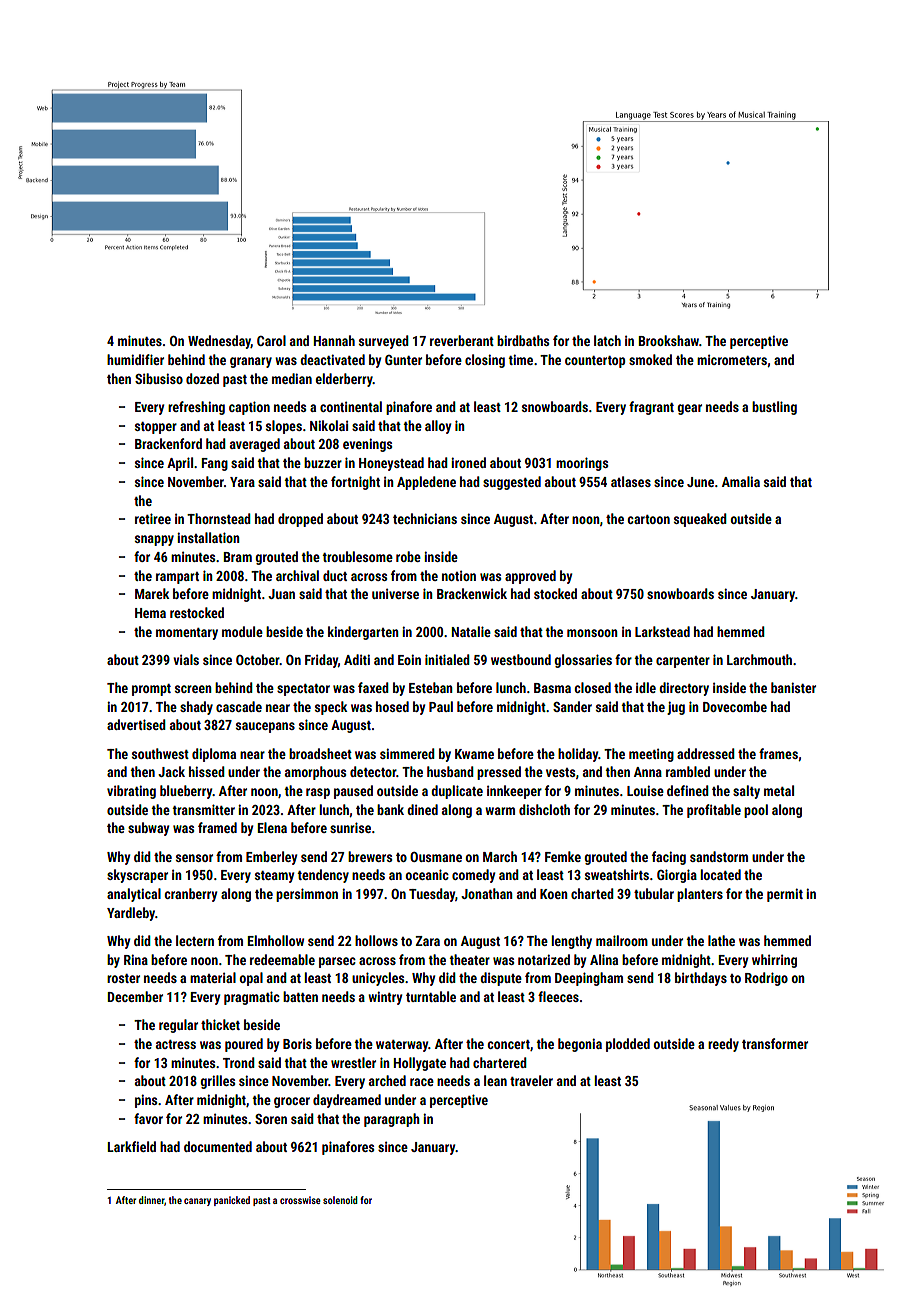 Image resolution: width=924 pixels, height=1308 pixels. Describe the element at coordinates (759, 659) in the document. I see `Larchmouth` at that location.
